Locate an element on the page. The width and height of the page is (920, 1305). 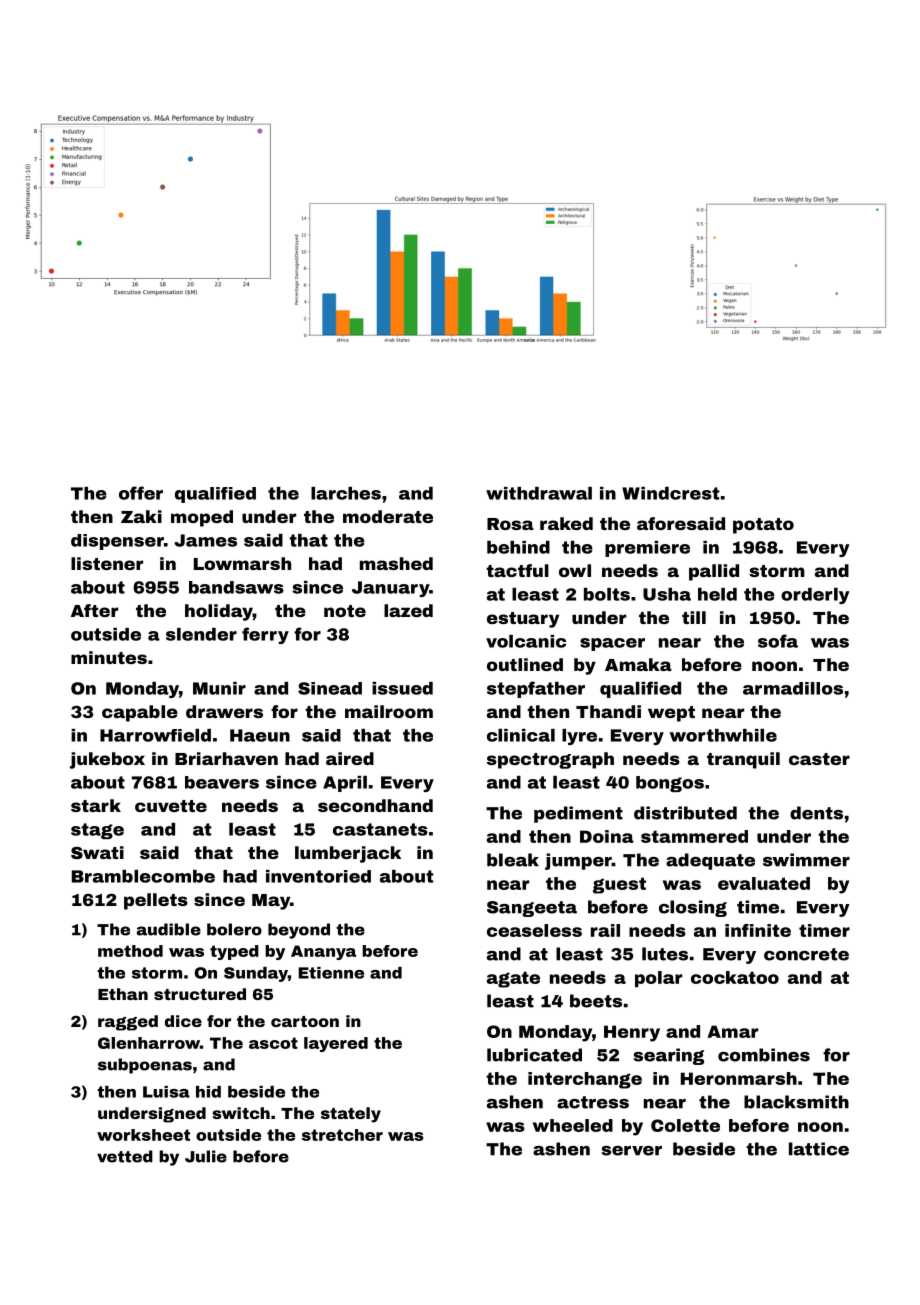
lubricated is located at coordinates (534, 1055).
